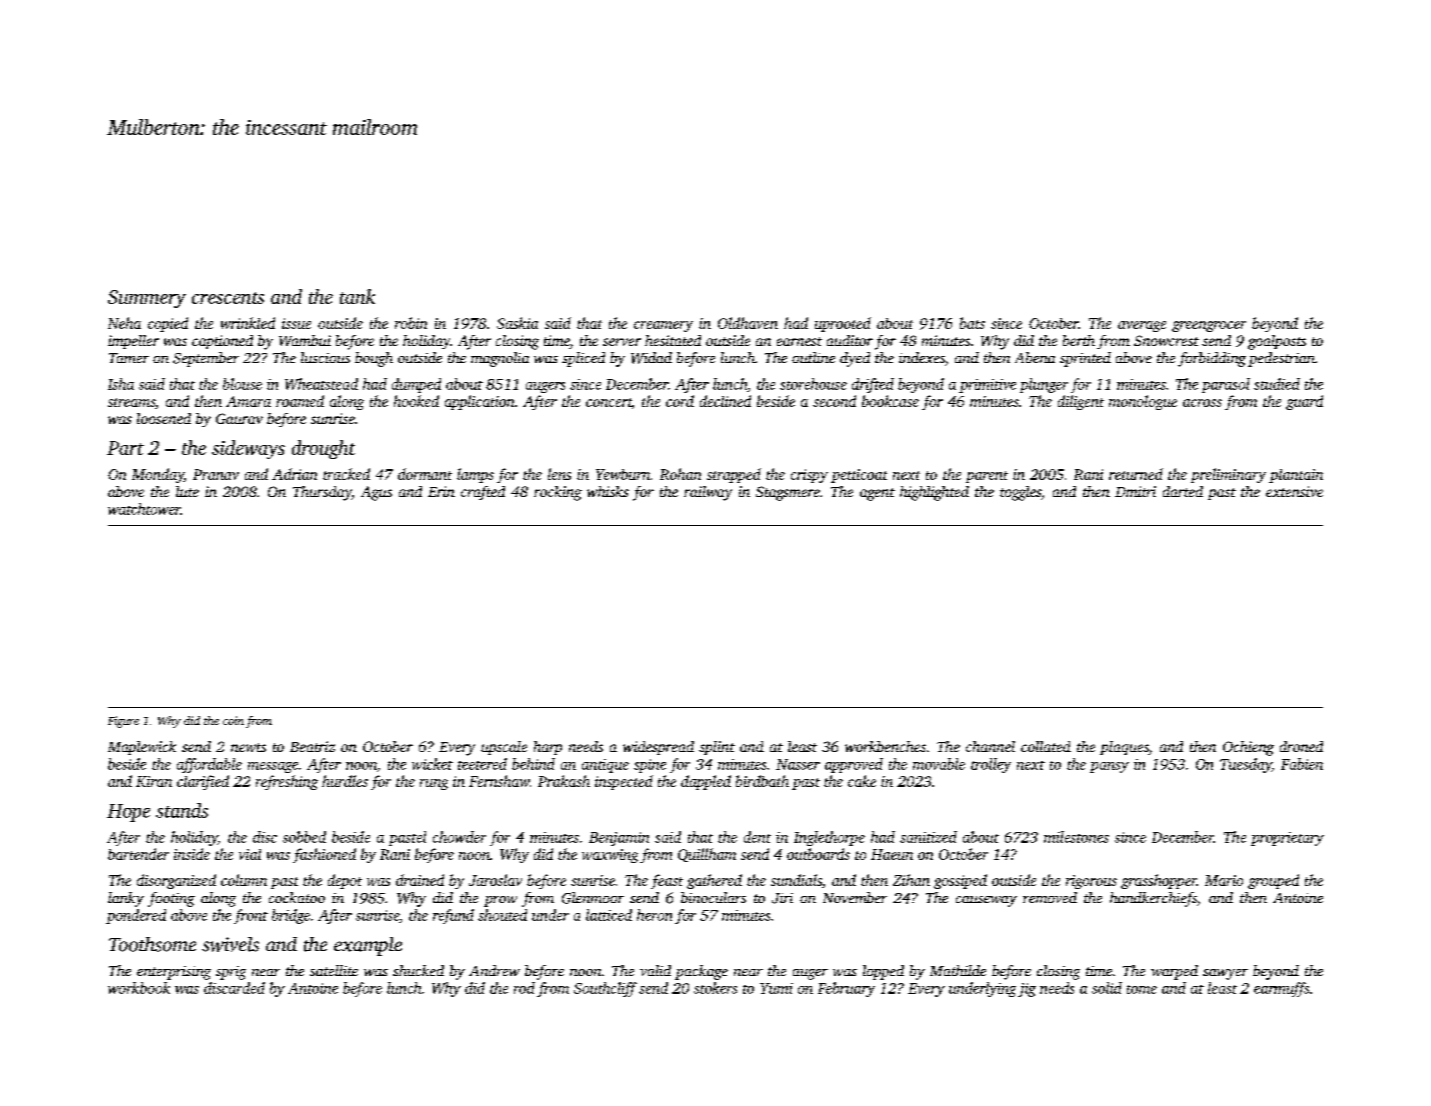 The width and height of the screenshot is (1431, 1106). I want to click on September, so click(206, 359).
